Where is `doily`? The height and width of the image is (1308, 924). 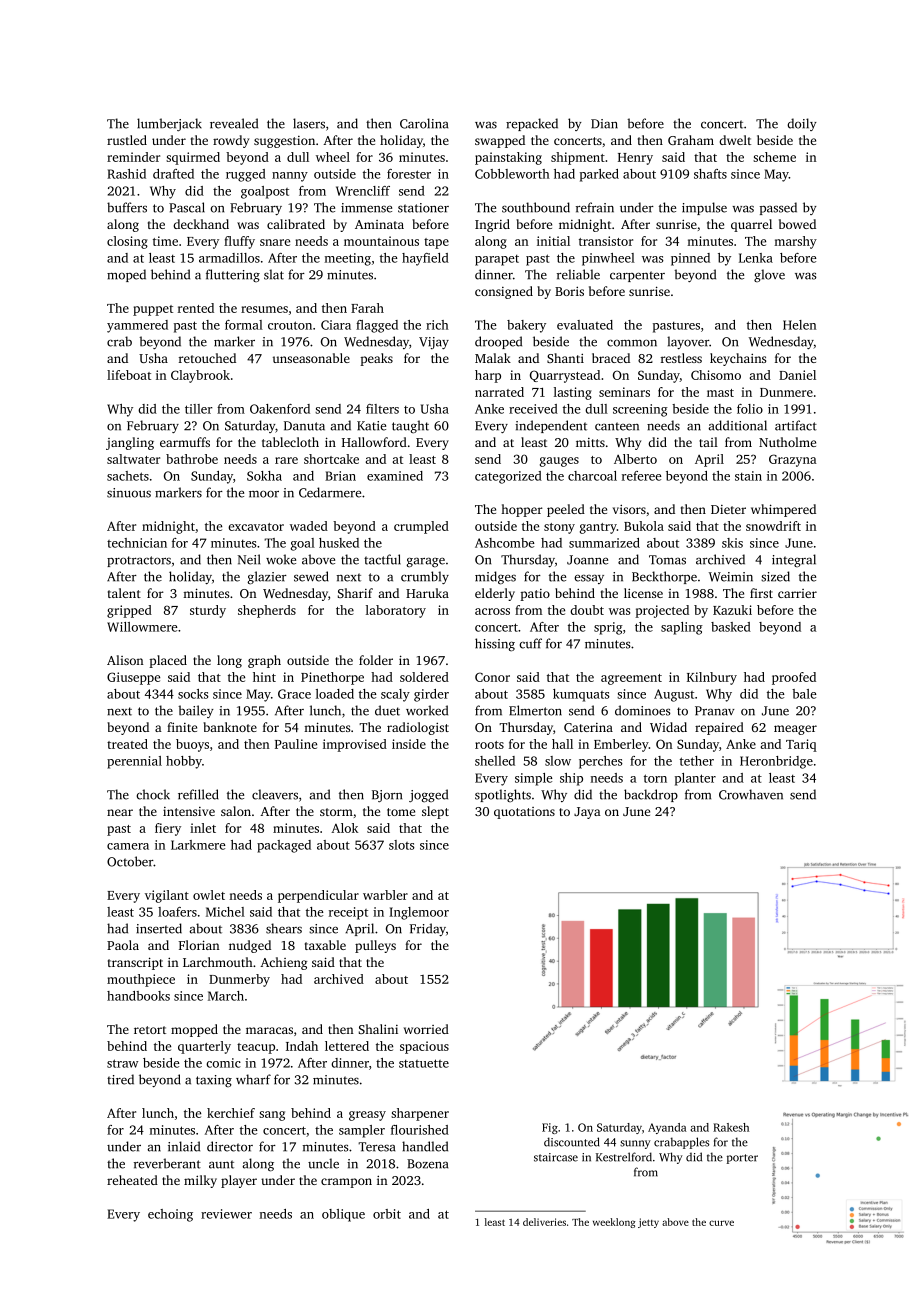
doily is located at coordinates (802, 124).
